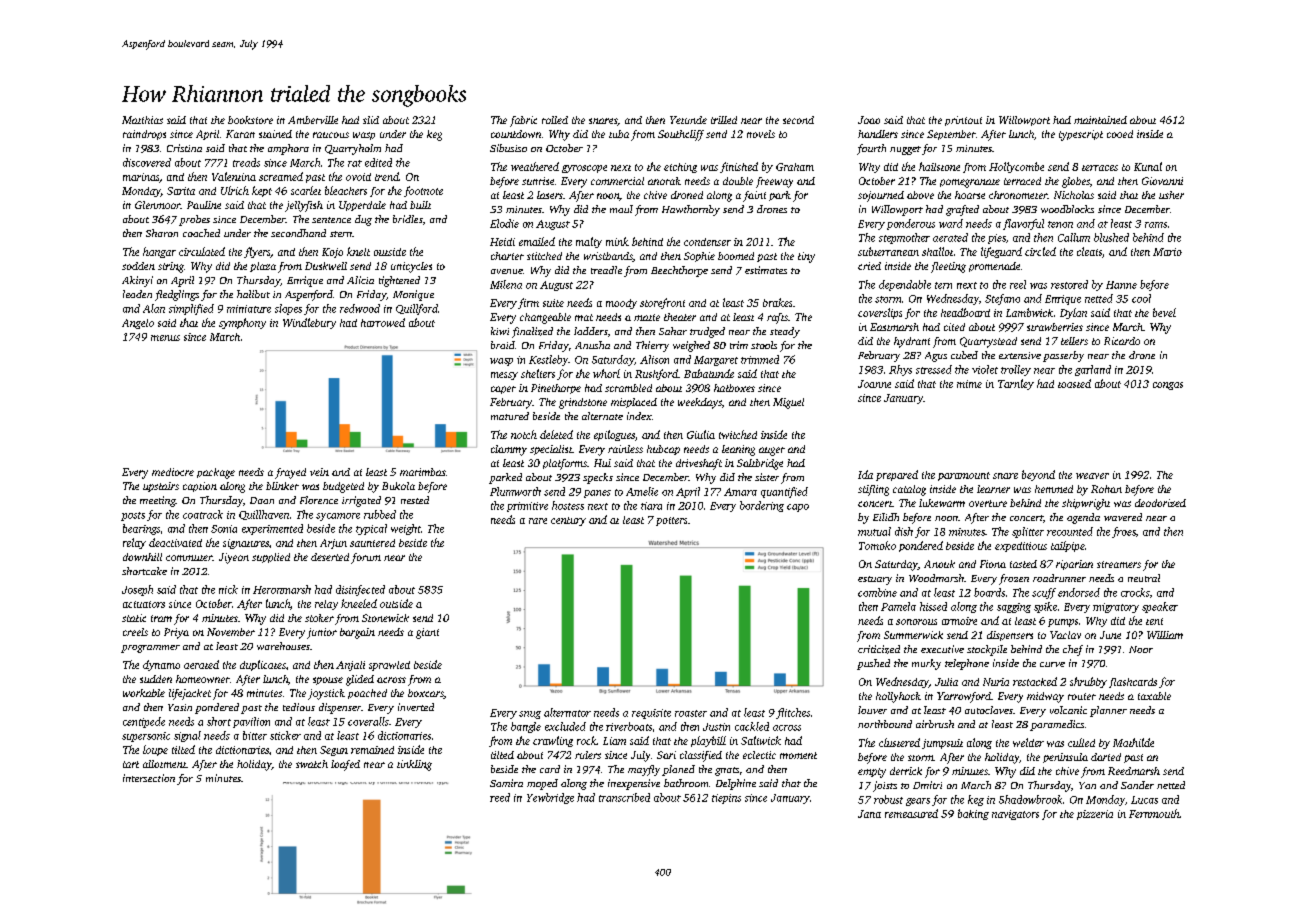 Image resolution: width=1308 pixels, height=924 pixels. What do you see at coordinates (550, 798) in the page?
I see `Yewbridge` at bounding box center [550, 798].
